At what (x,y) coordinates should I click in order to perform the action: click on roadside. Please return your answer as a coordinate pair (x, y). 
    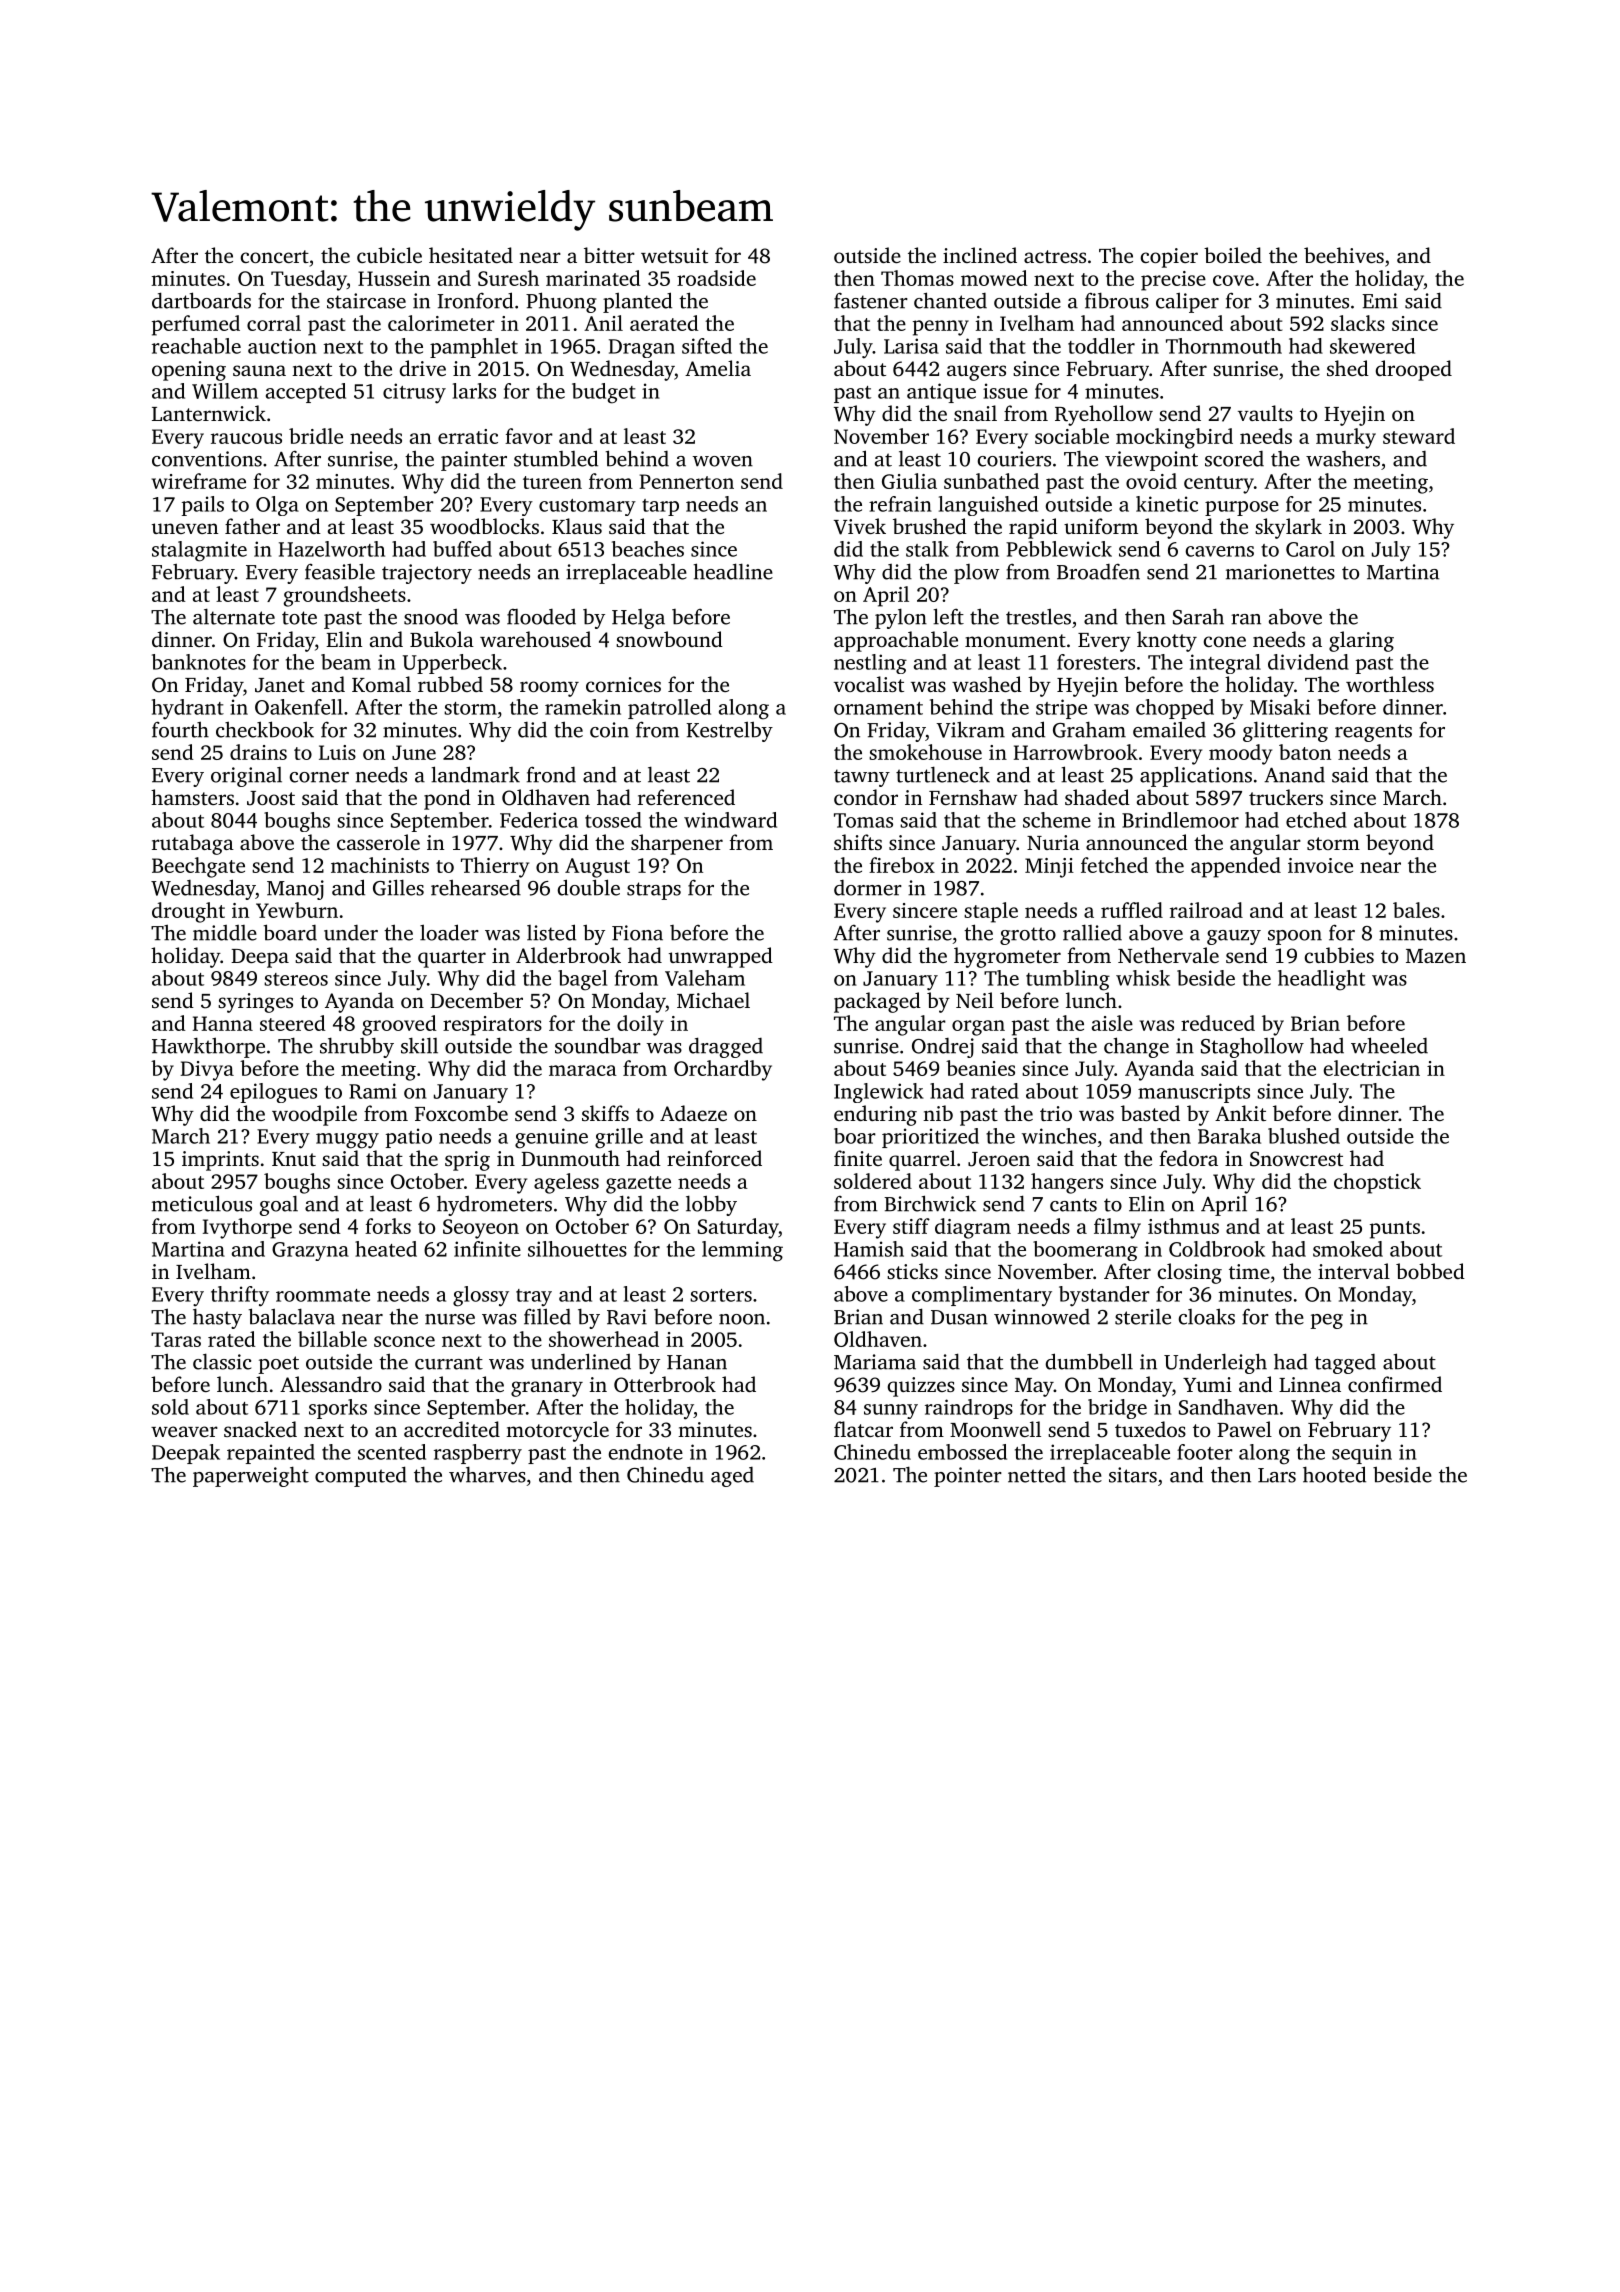
    Looking at the image, I should click on (716, 278).
